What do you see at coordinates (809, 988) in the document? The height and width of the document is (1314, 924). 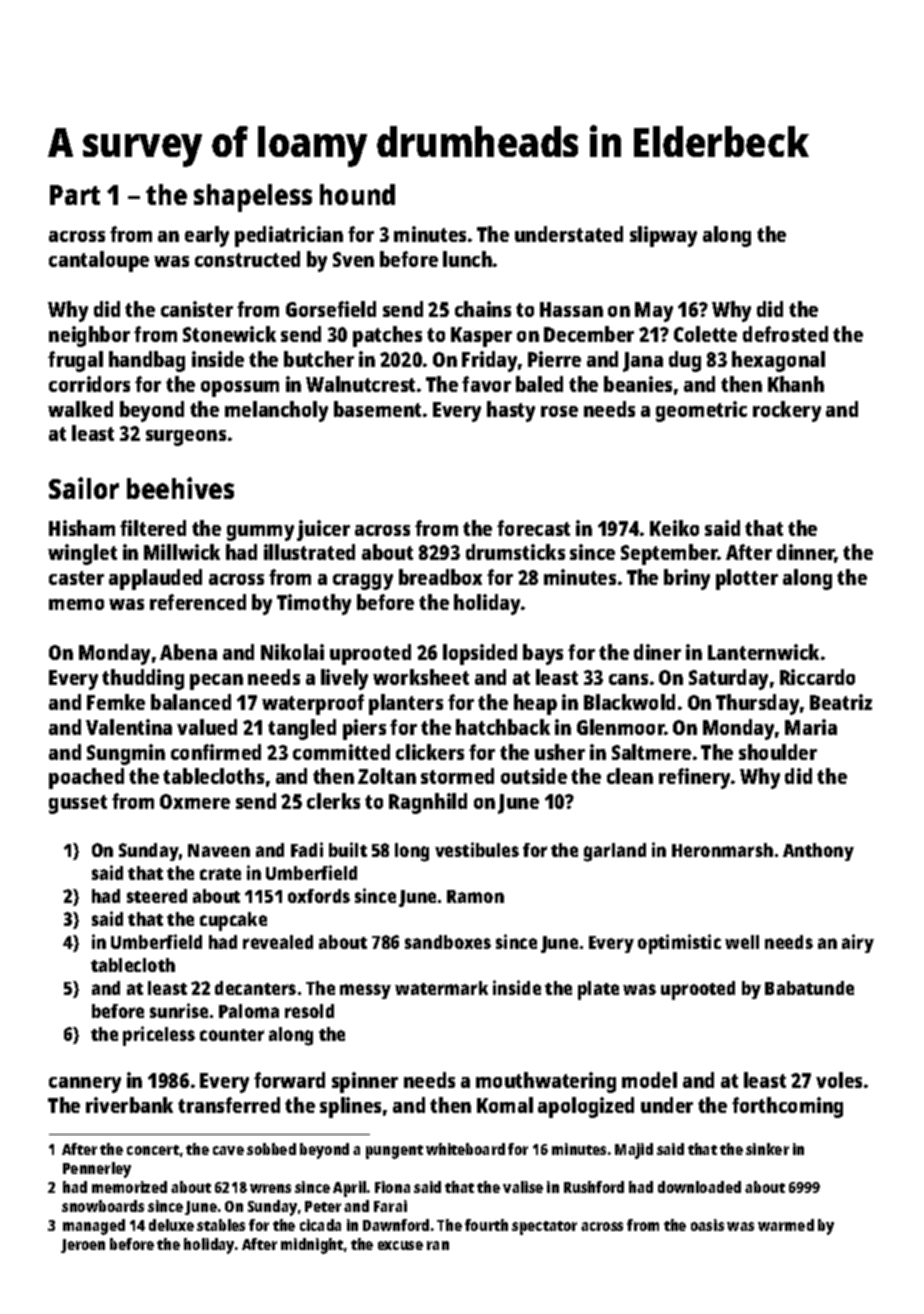 I see `Babatunde` at bounding box center [809, 988].
